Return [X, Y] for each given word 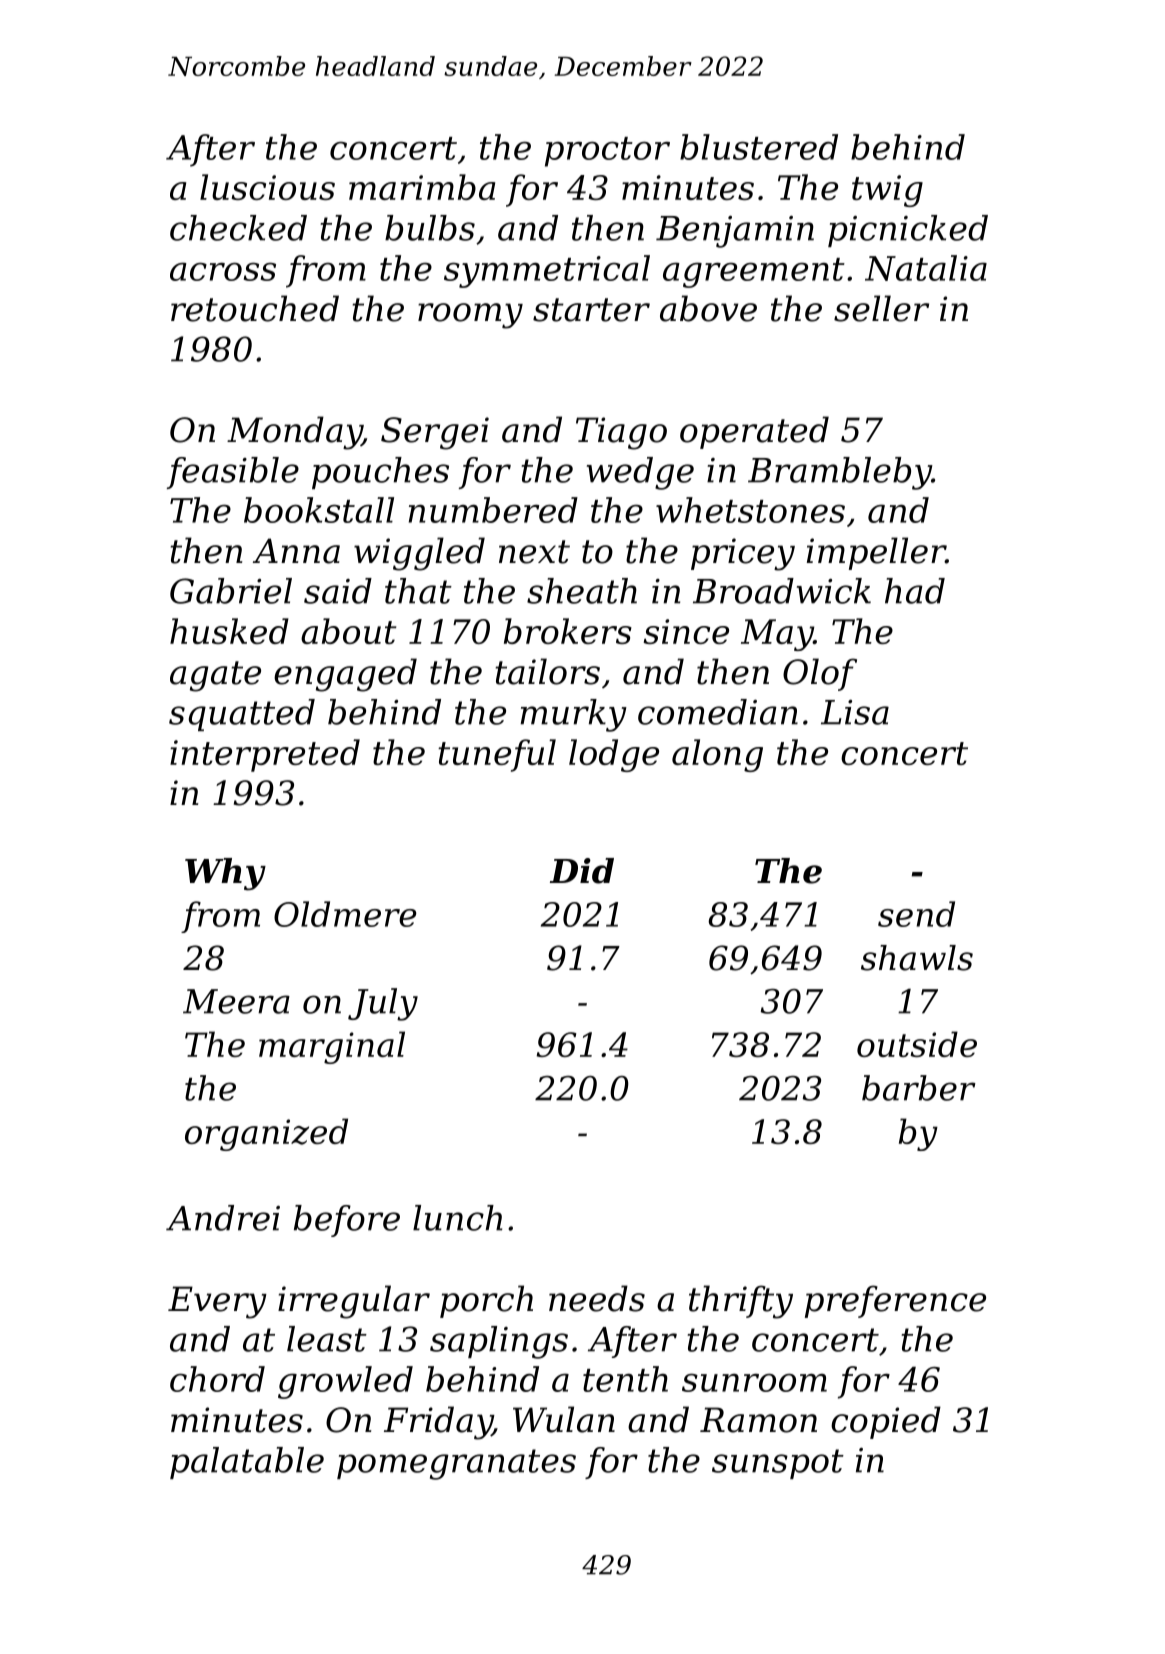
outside [917, 1044]
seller [881, 308]
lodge [614, 755]
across [223, 271]
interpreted [265, 755]
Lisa [855, 712]
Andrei [223, 1218]
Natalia [926, 268]
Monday [294, 433]
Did [582, 871]
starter [591, 310]
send [916, 914]
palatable [247, 1463]
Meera [236, 1001]
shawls [917, 958]
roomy [470, 316]
